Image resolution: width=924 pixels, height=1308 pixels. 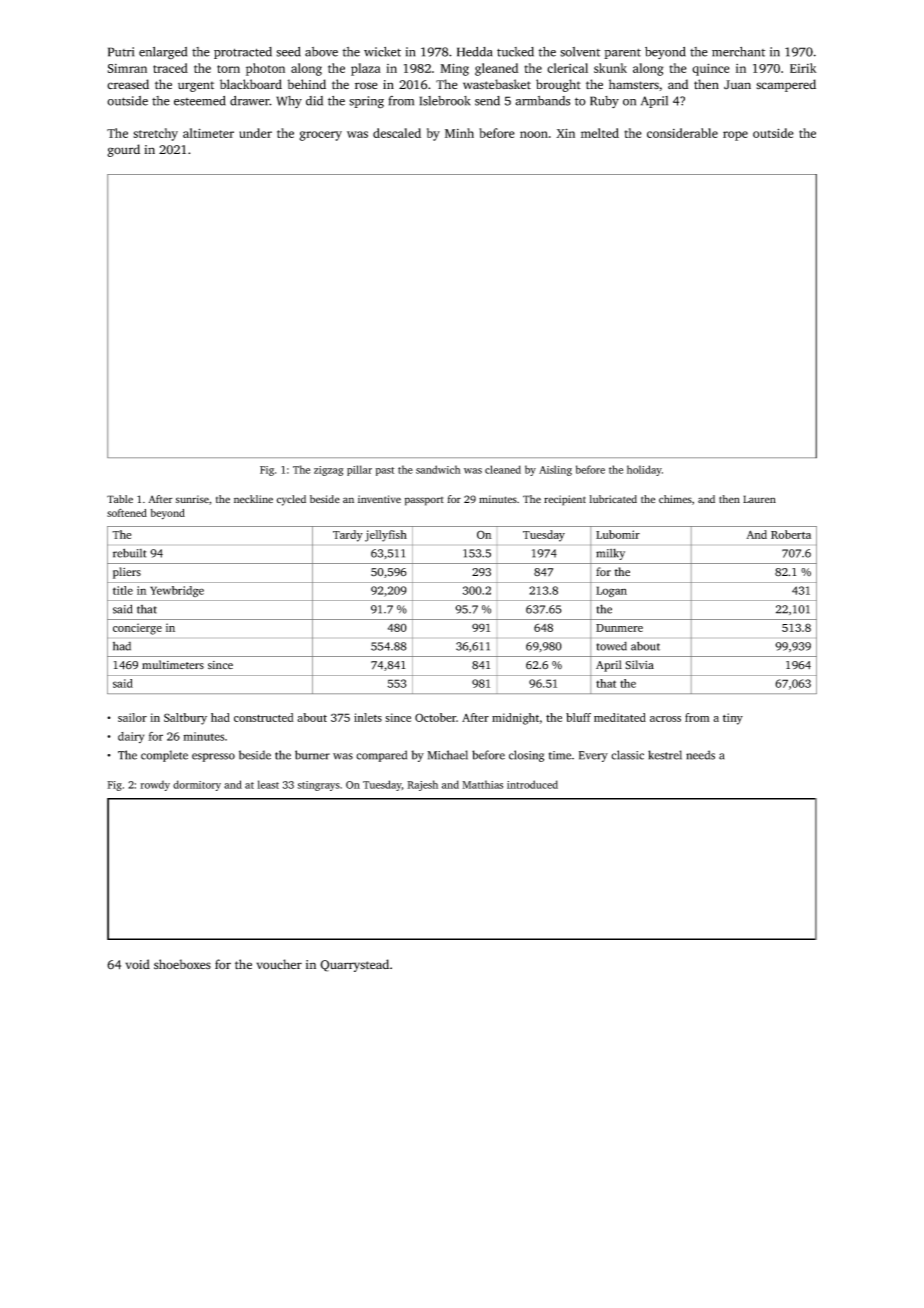 What do you see at coordinates (354, 965) in the document?
I see `Quarrystead` at bounding box center [354, 965].
